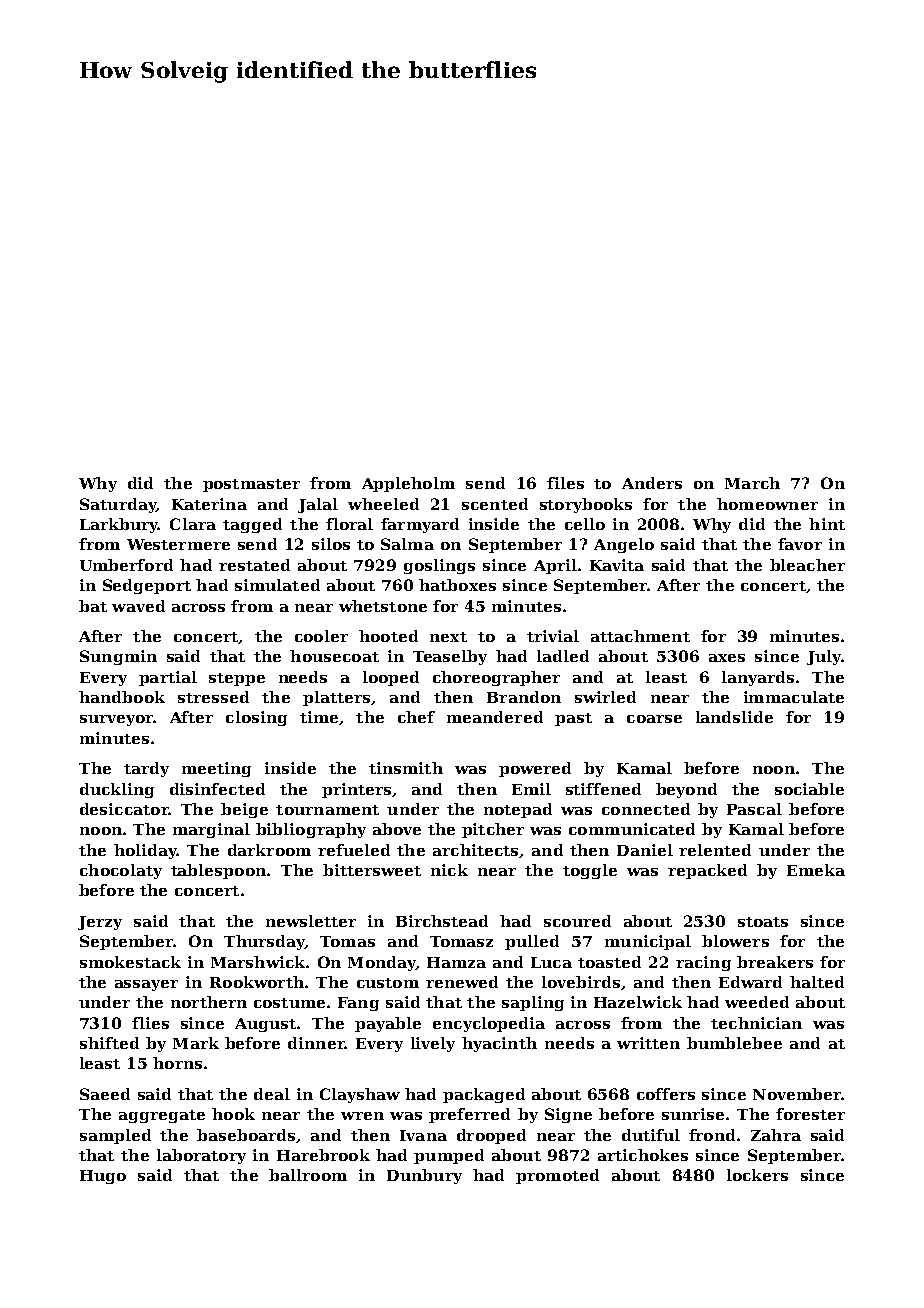 This document has width=924, height=1308. What do you see at coordinates (632, 829) in the document?
I see `communicated` at bounding box center [632, 829].
